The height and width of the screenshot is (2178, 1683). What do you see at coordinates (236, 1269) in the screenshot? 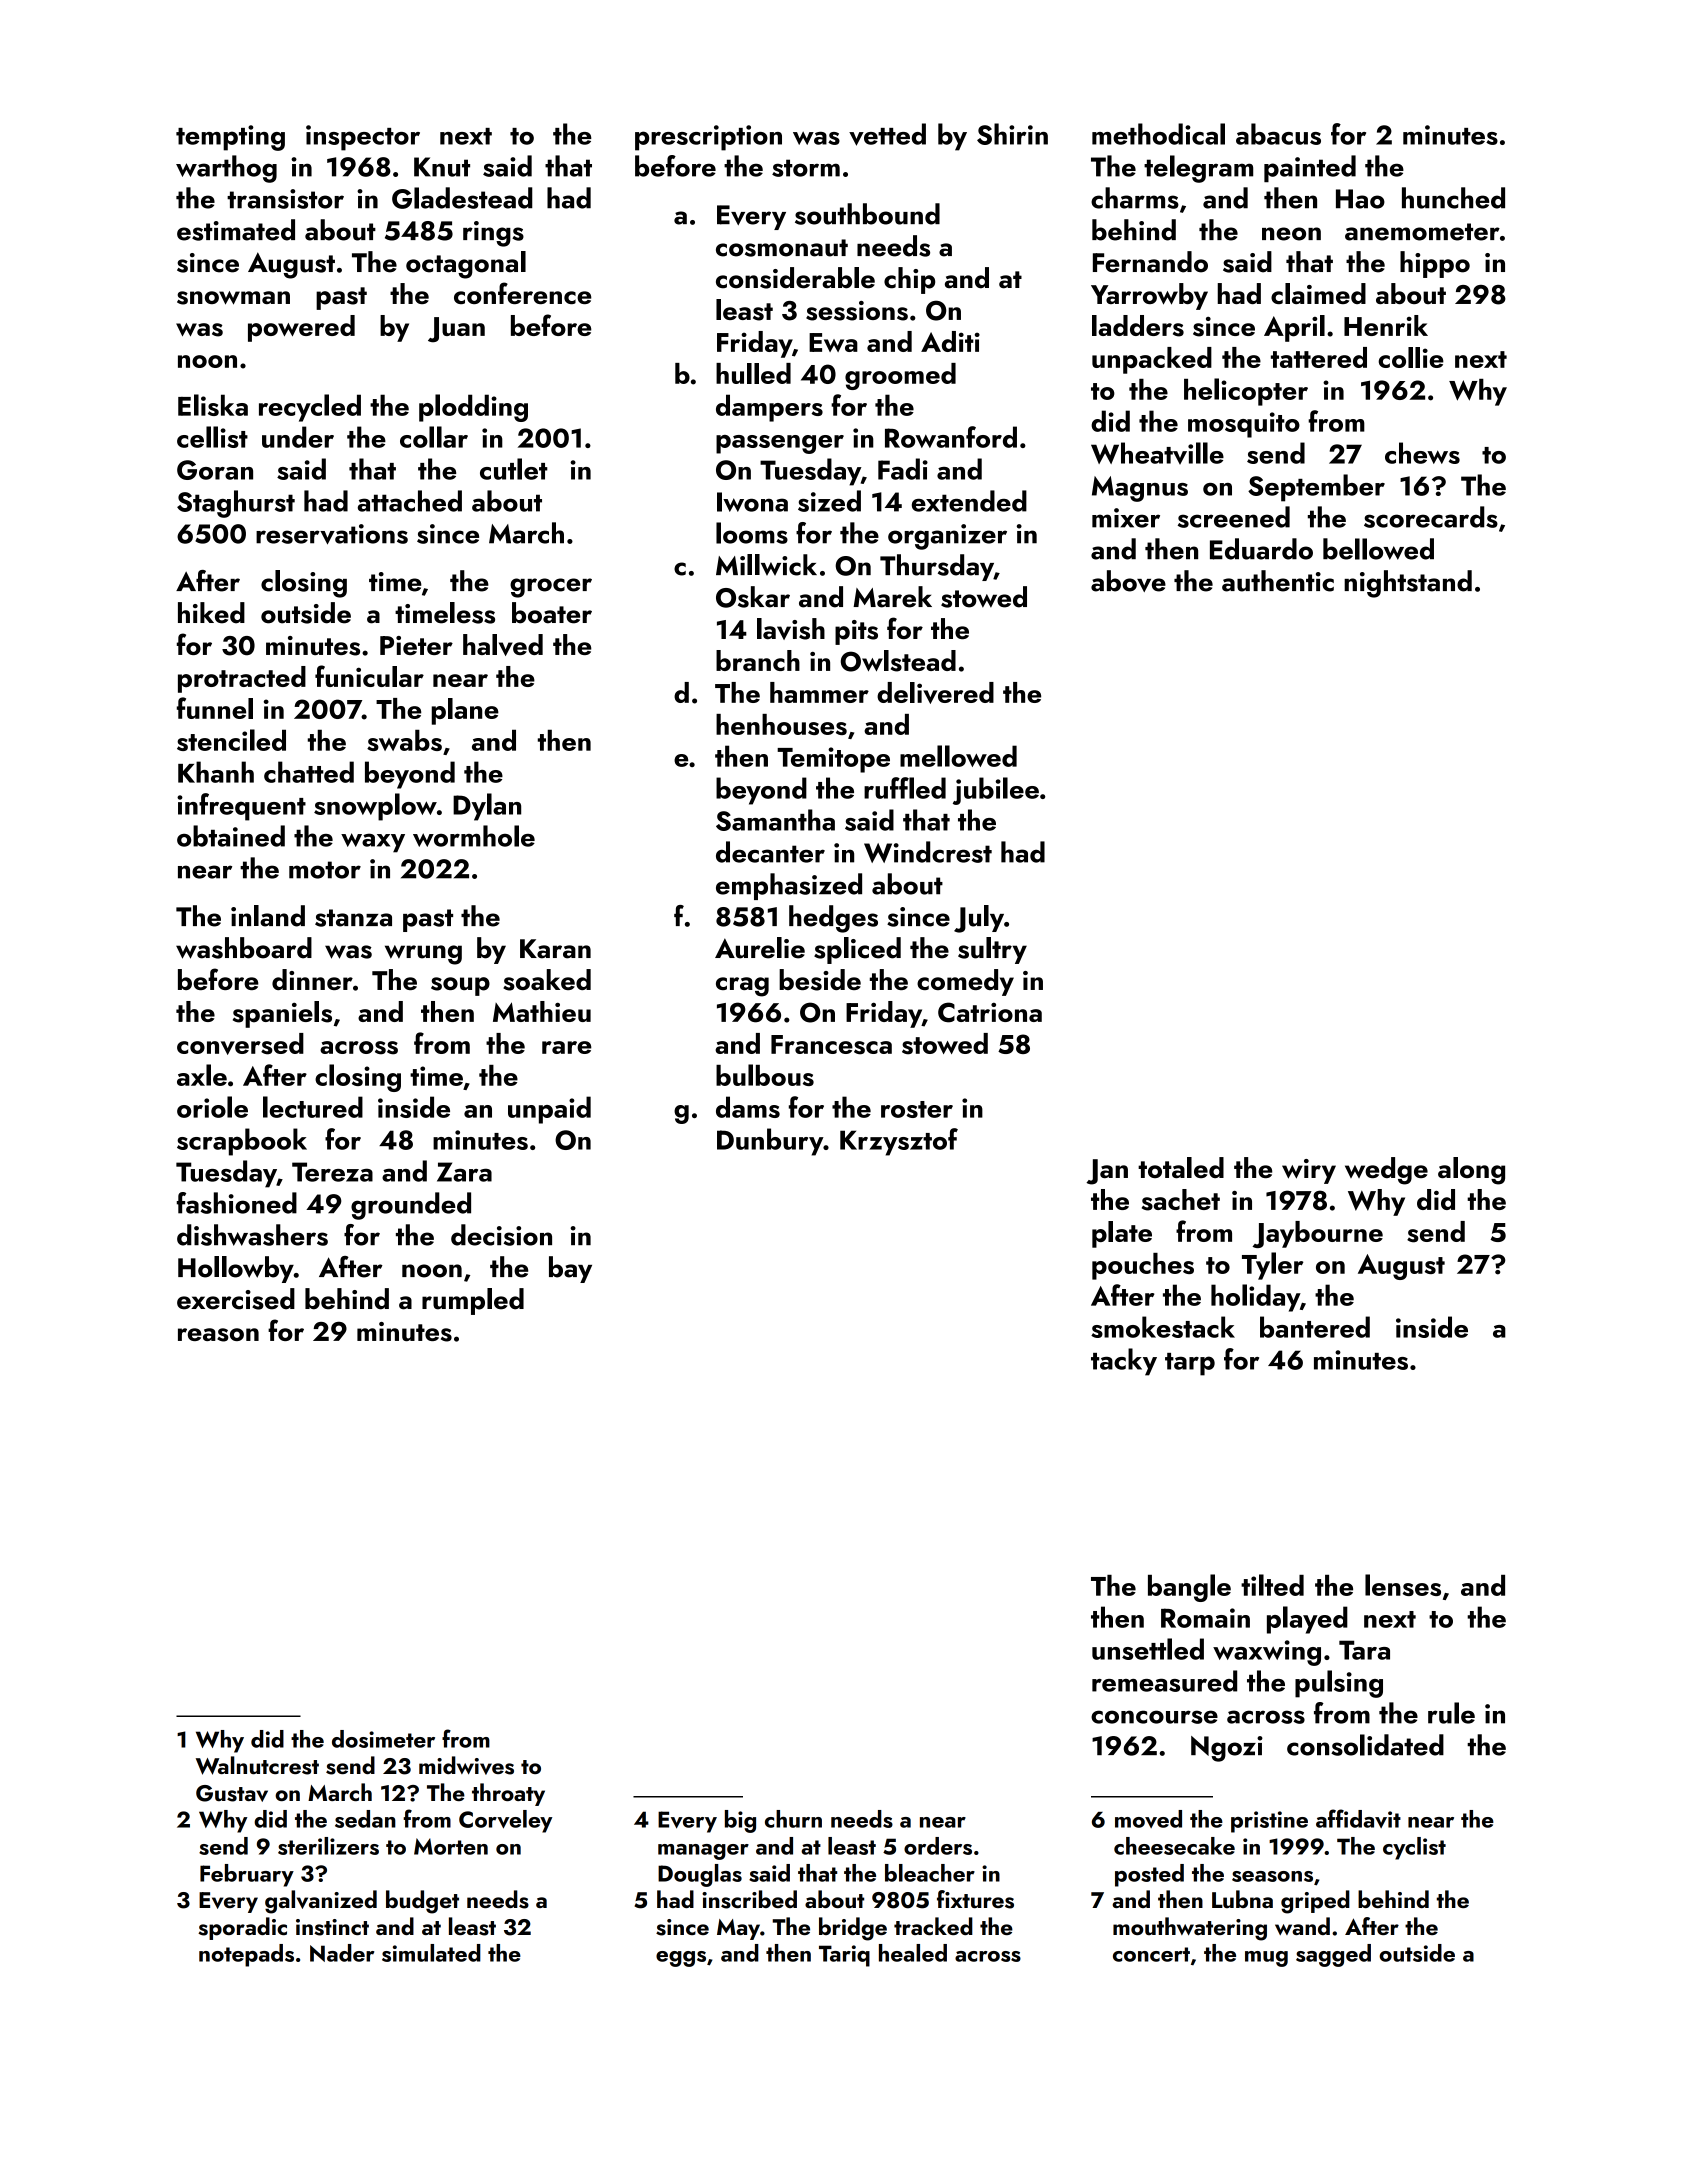
I see `Hollowby` at bounding box center [236, 1269].
